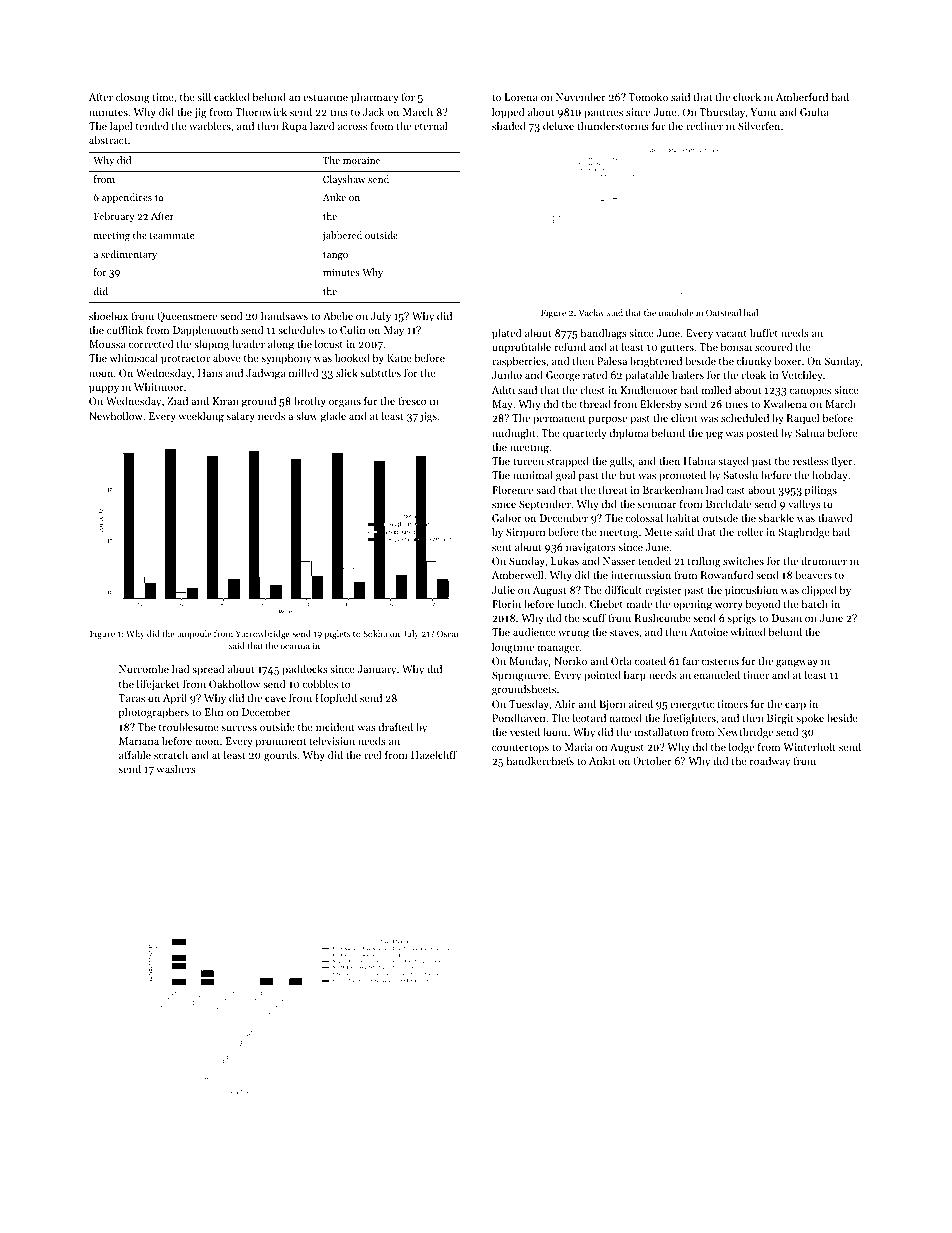 Image resolution: width=952 pixels, height=1233 pixels. I want to click on Julie, so click(503, 589).
